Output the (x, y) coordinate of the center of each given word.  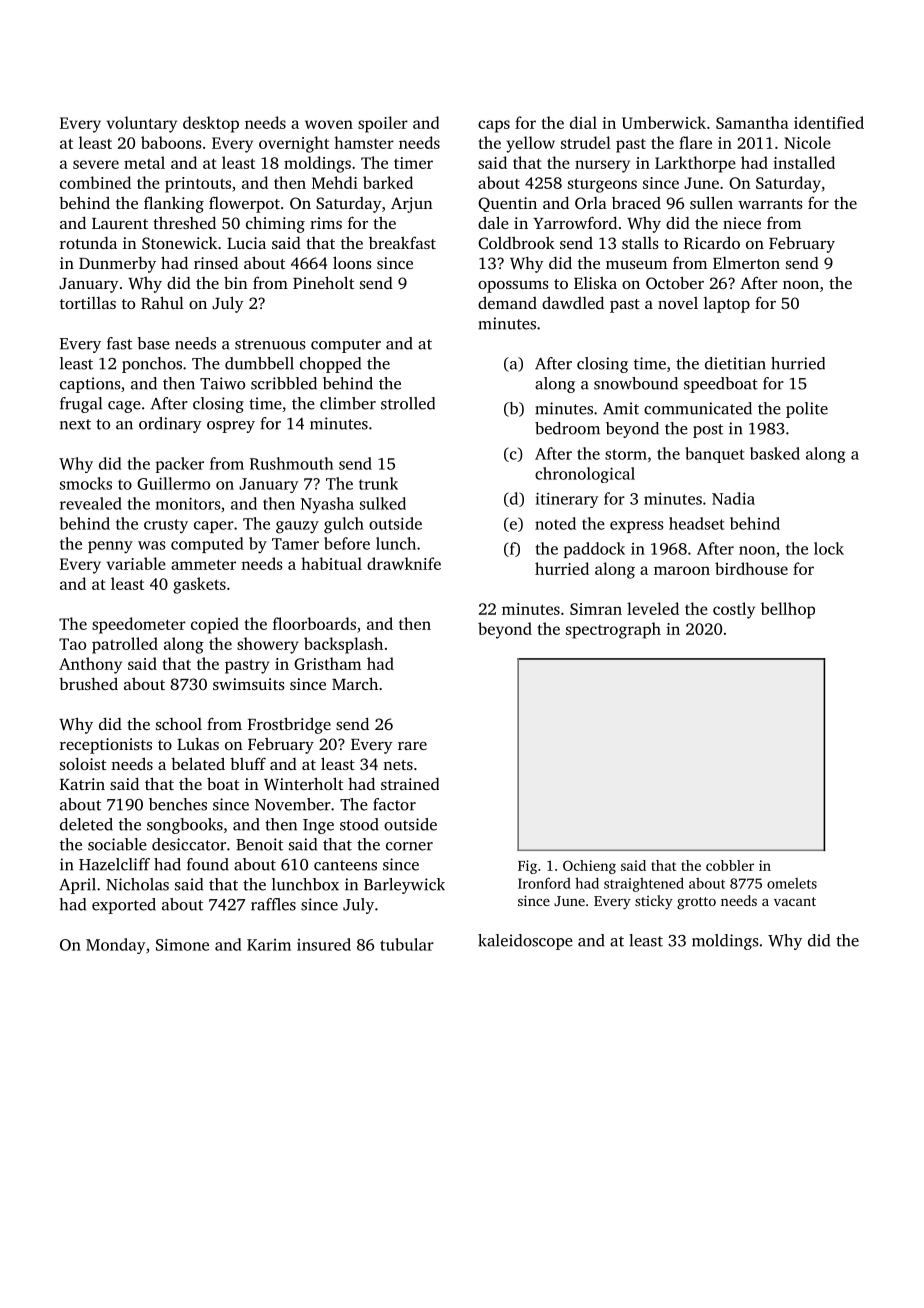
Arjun (412, 205)
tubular (407, 944)
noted (555, 523)
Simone (182, 944)
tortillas (88, 303)
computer (346, 346)
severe (96, 164)
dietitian (735, 363)
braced (636, 203)
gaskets (199, 585)
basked (775, 453)
